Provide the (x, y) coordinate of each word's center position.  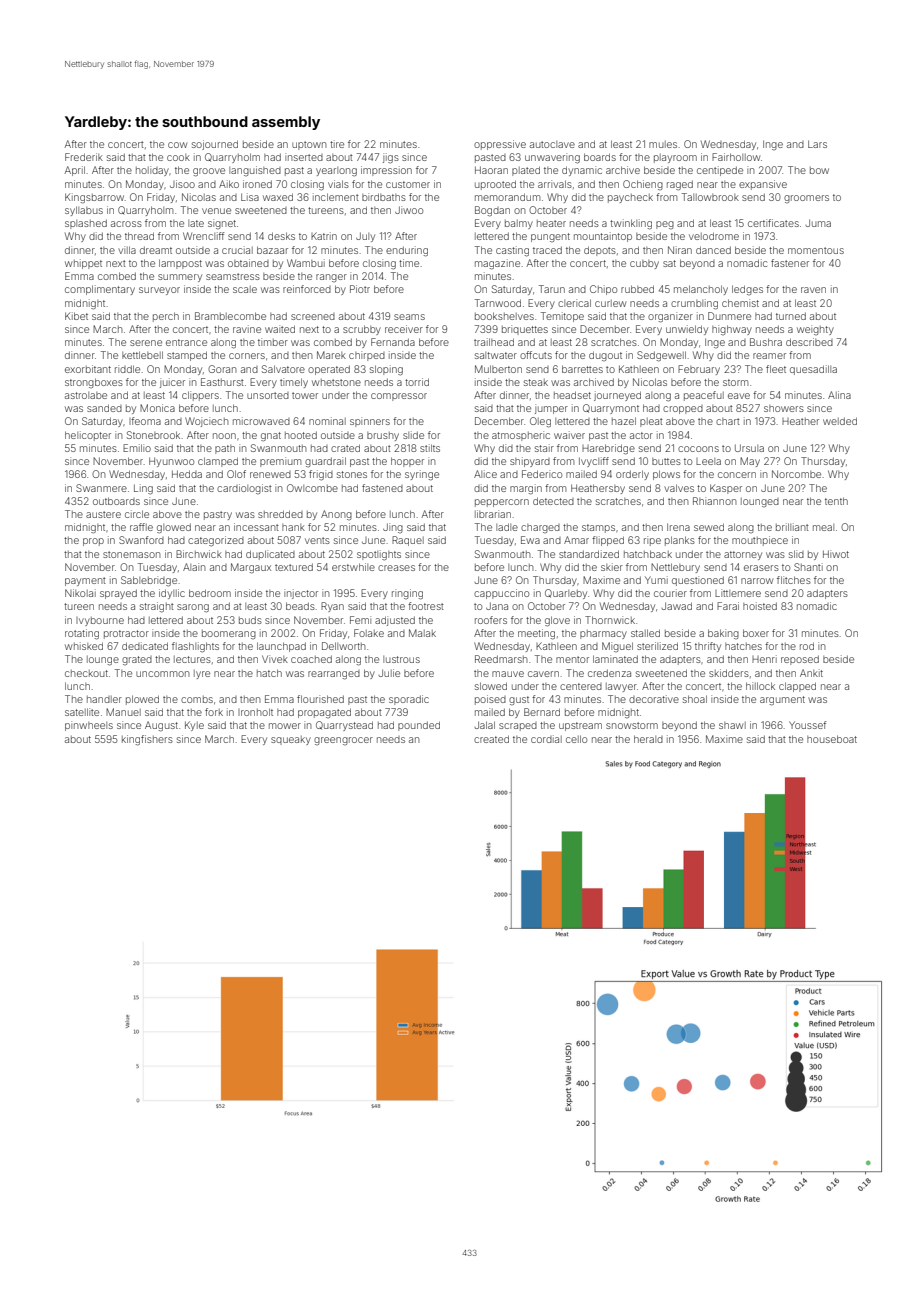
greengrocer (343, 741)
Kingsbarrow (94, 198)
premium (280, 462)
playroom (675, 158)
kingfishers (147, 740)
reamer (769, 356)
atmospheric (521, 436)
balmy (519, 224)
